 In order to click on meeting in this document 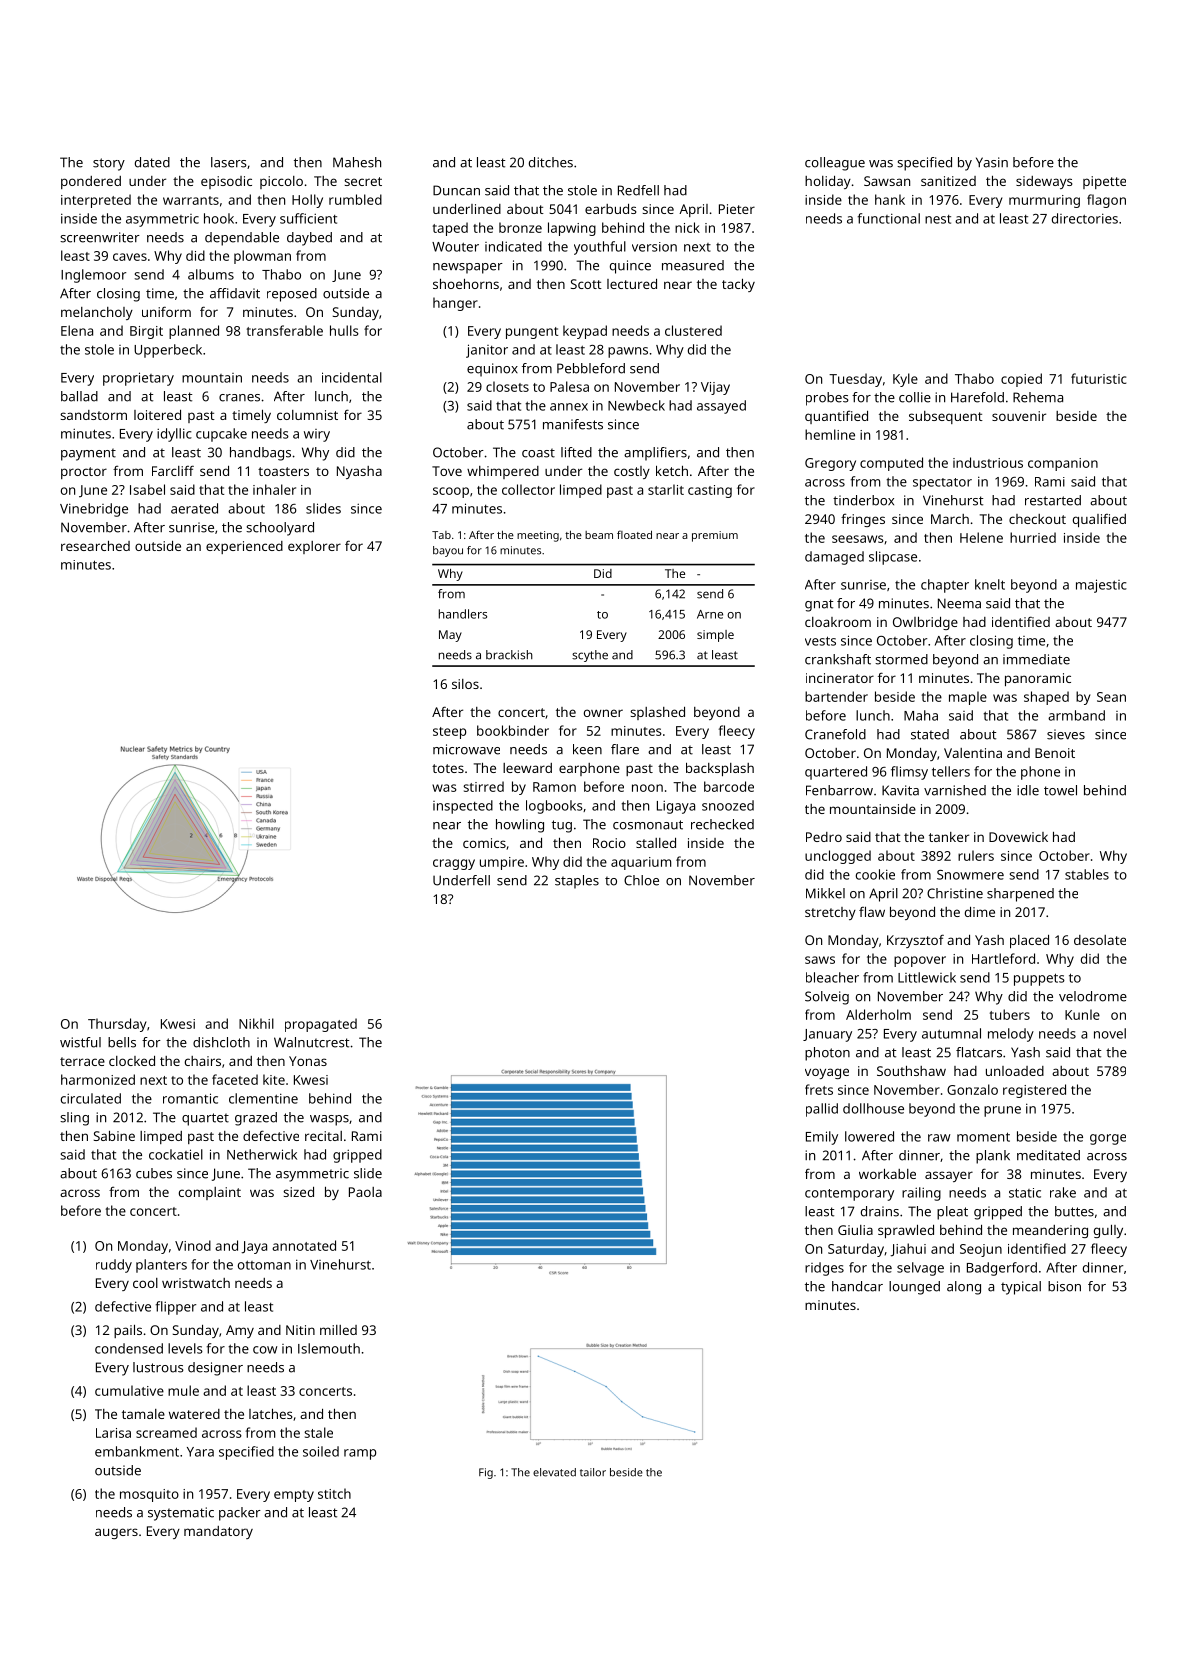, I will do `click(538, 536)`.
